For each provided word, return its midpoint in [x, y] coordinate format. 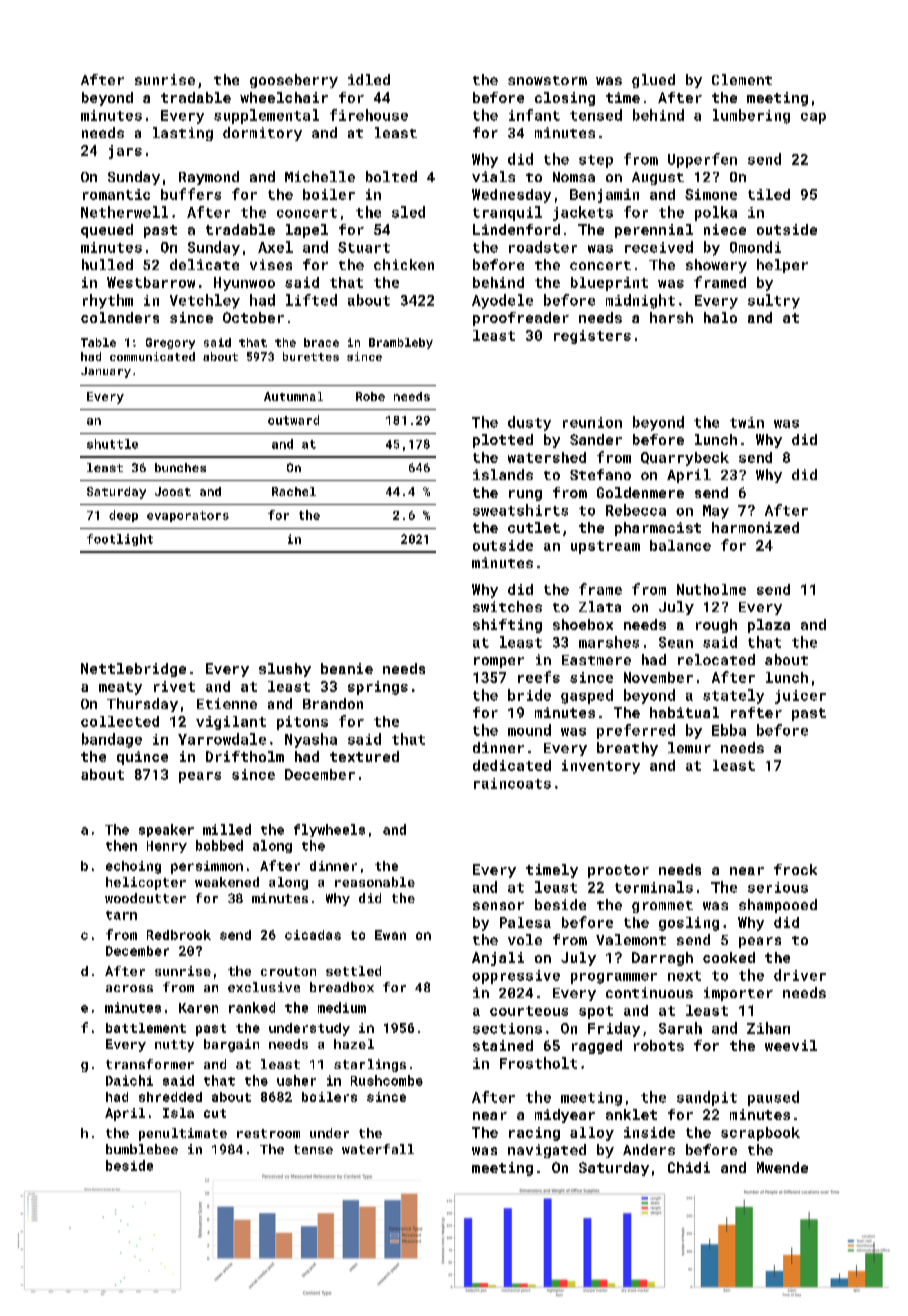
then [121, 845]
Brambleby [401, 343]
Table [98, 342]
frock [795, 869]
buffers [191, 194]
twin [747, 422]
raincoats [512, 783]
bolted [391, 176]
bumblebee [142, 1149]
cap [813, 118]
